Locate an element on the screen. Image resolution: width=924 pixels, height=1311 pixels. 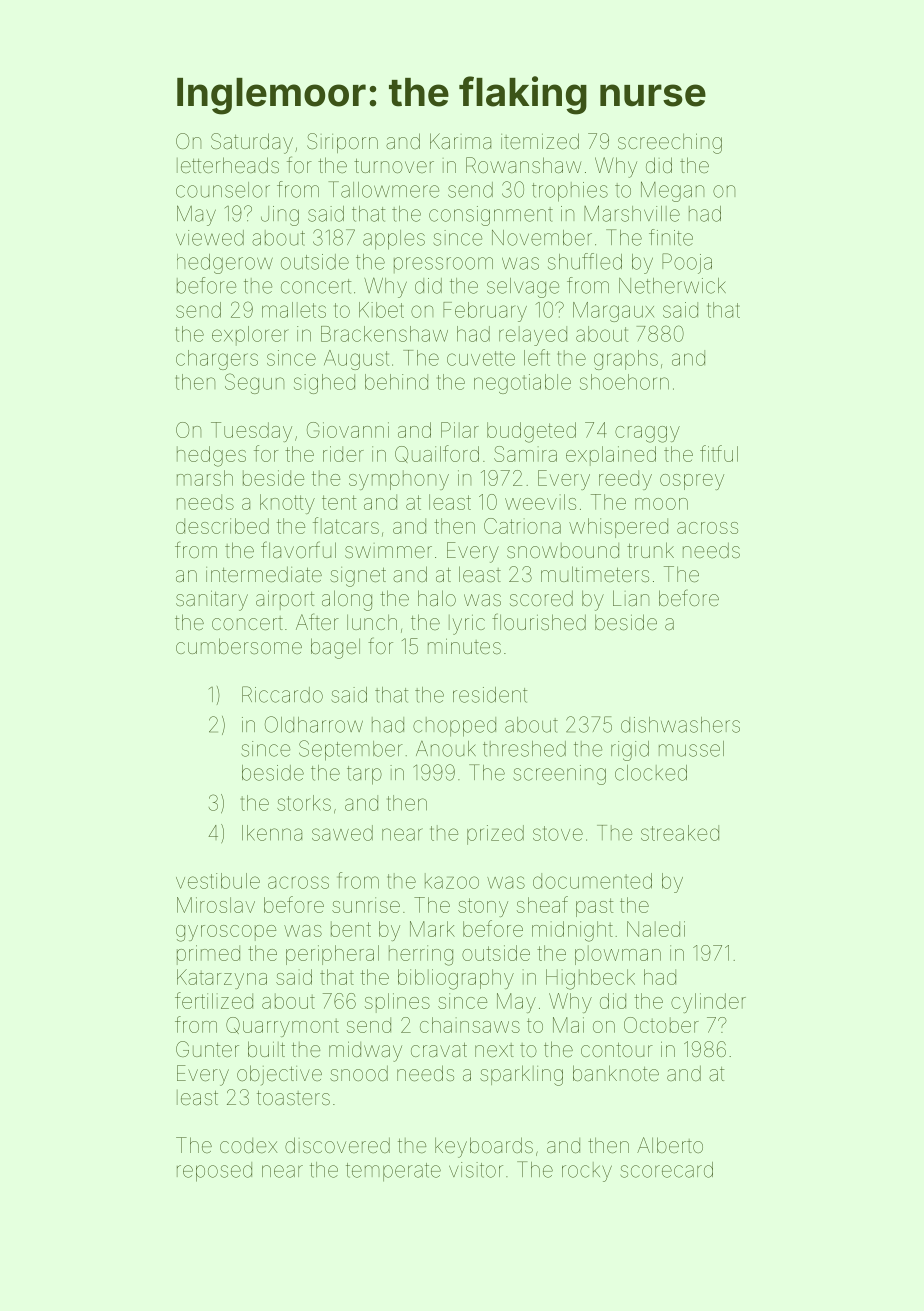
counselor is located at coordinates (223, 190).
